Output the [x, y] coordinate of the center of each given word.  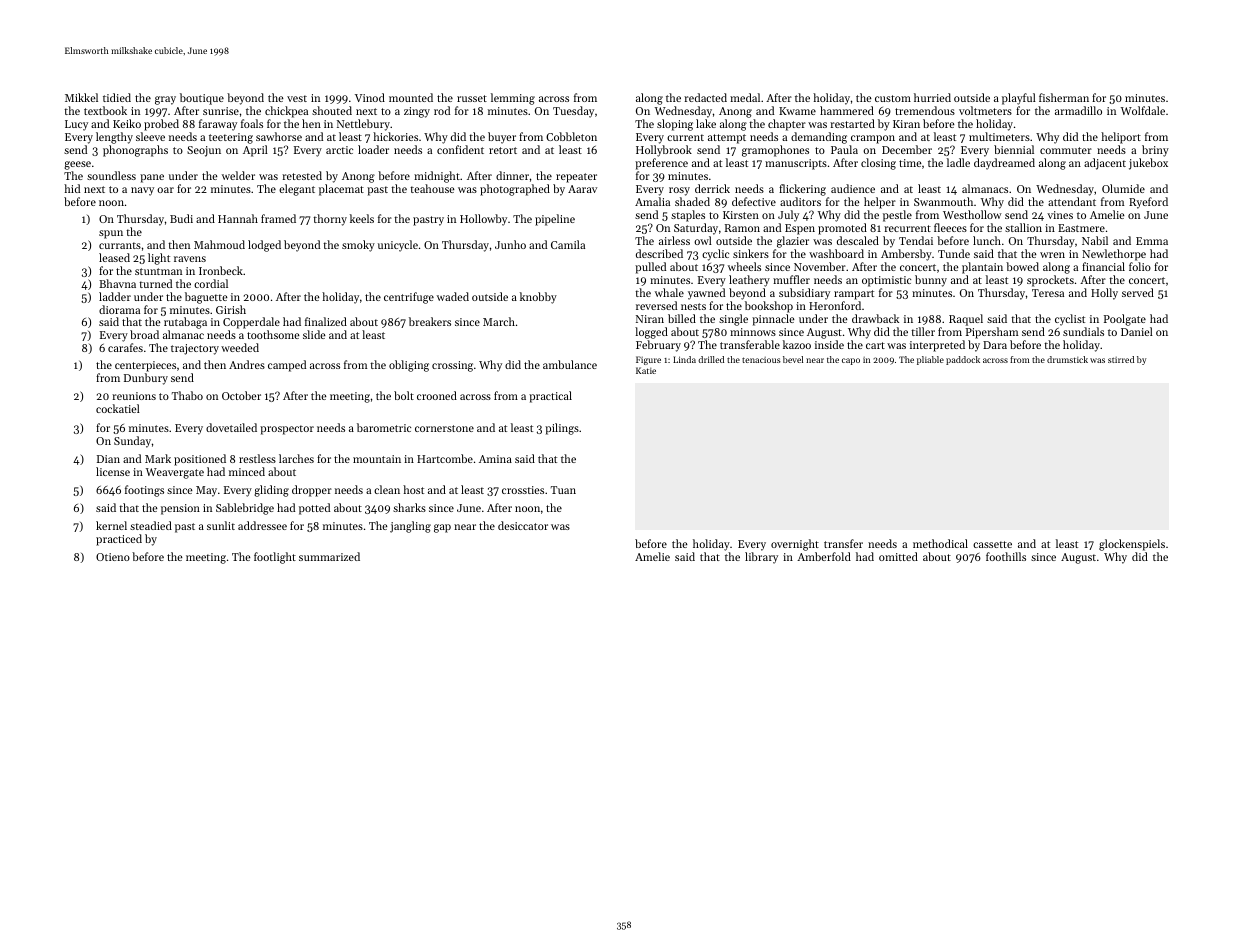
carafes [125, 347]
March [499, 321]
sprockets [1050, 281]
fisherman [1064, 97]
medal [745, 97]
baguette [206, 298]
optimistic [886, 281]
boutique [202, 99]
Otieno [113, 557]
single [733, 320]
